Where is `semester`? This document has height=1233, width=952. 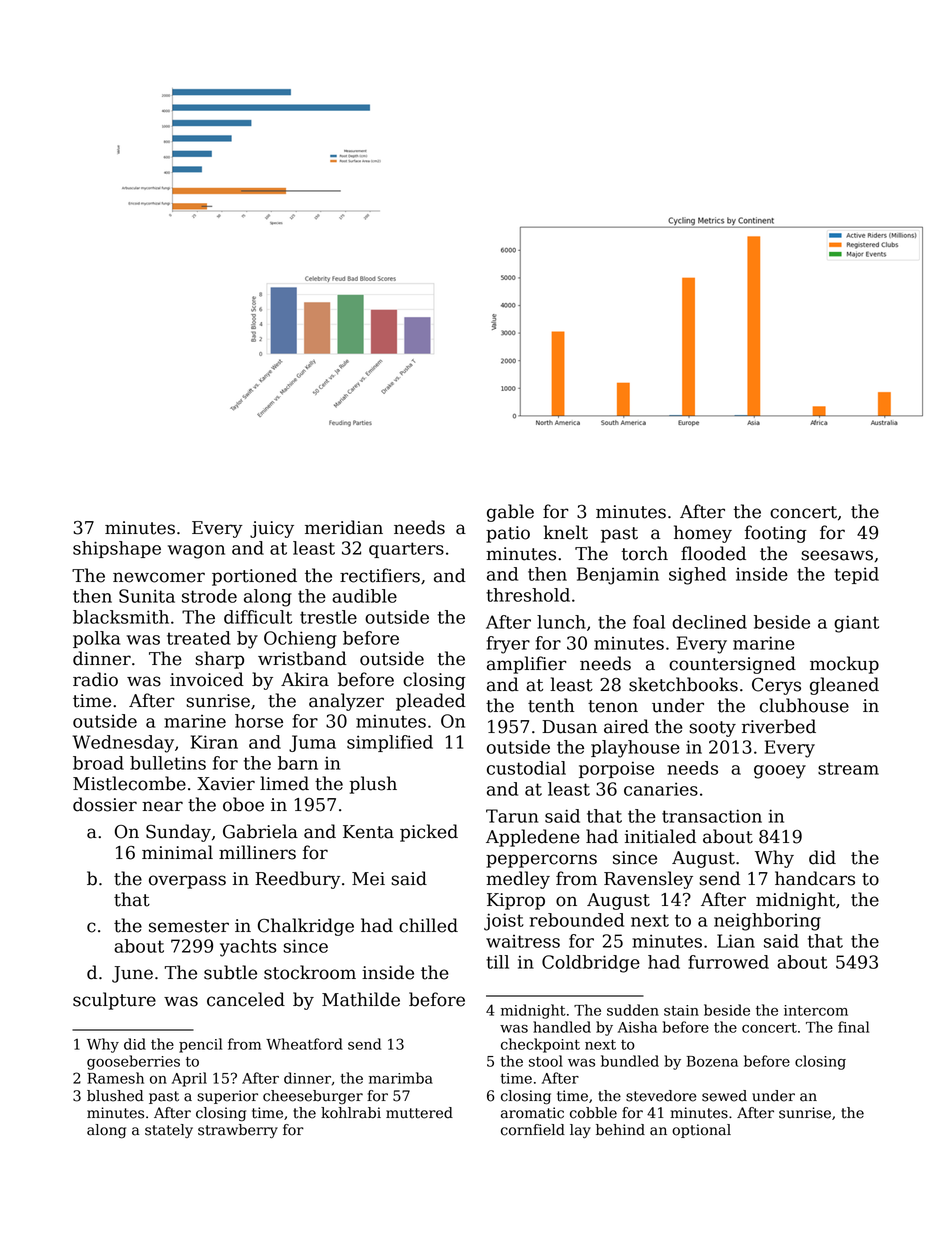 semester is located at coordinates (189, 926).
